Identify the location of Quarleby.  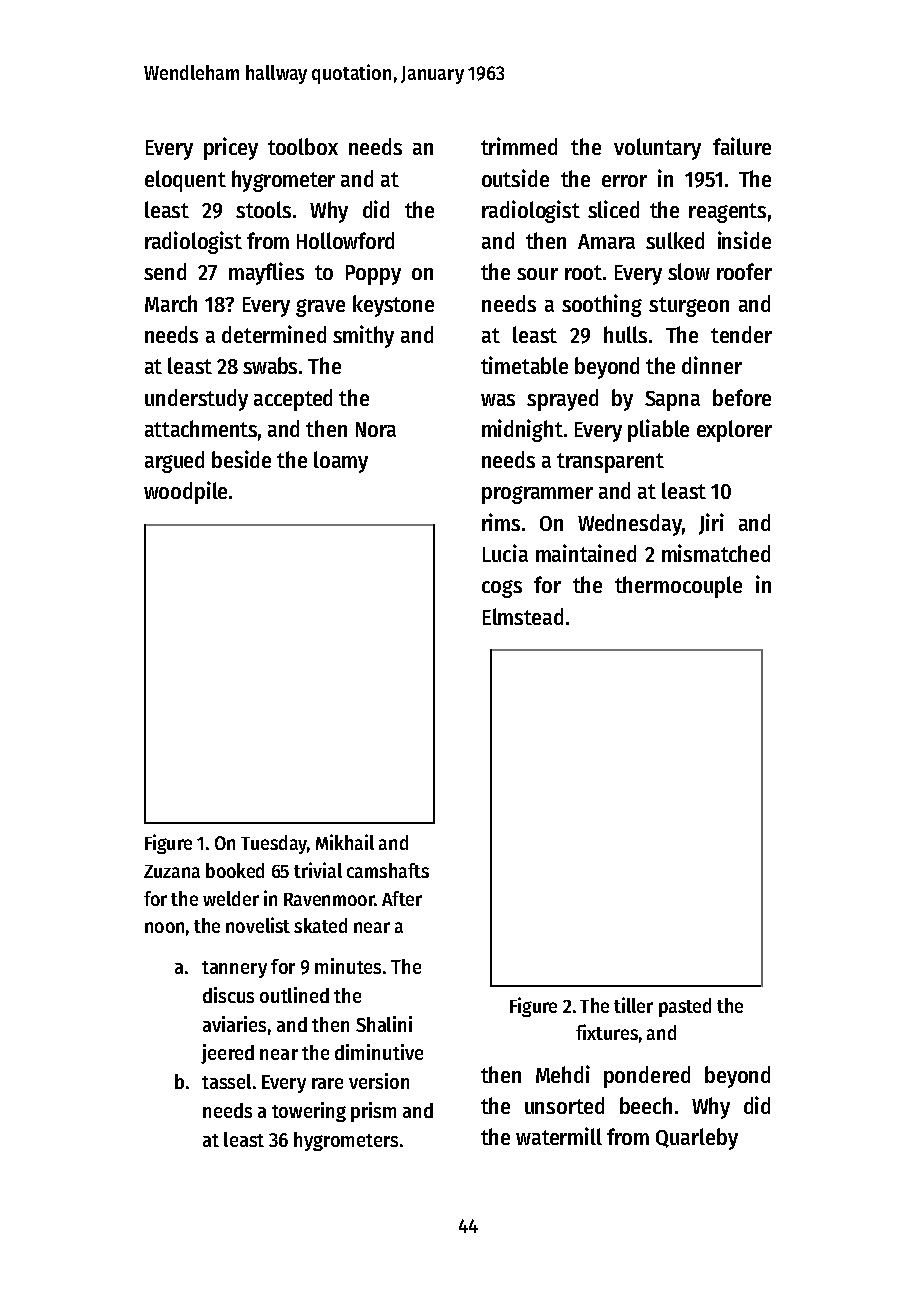
(697, 1139).
